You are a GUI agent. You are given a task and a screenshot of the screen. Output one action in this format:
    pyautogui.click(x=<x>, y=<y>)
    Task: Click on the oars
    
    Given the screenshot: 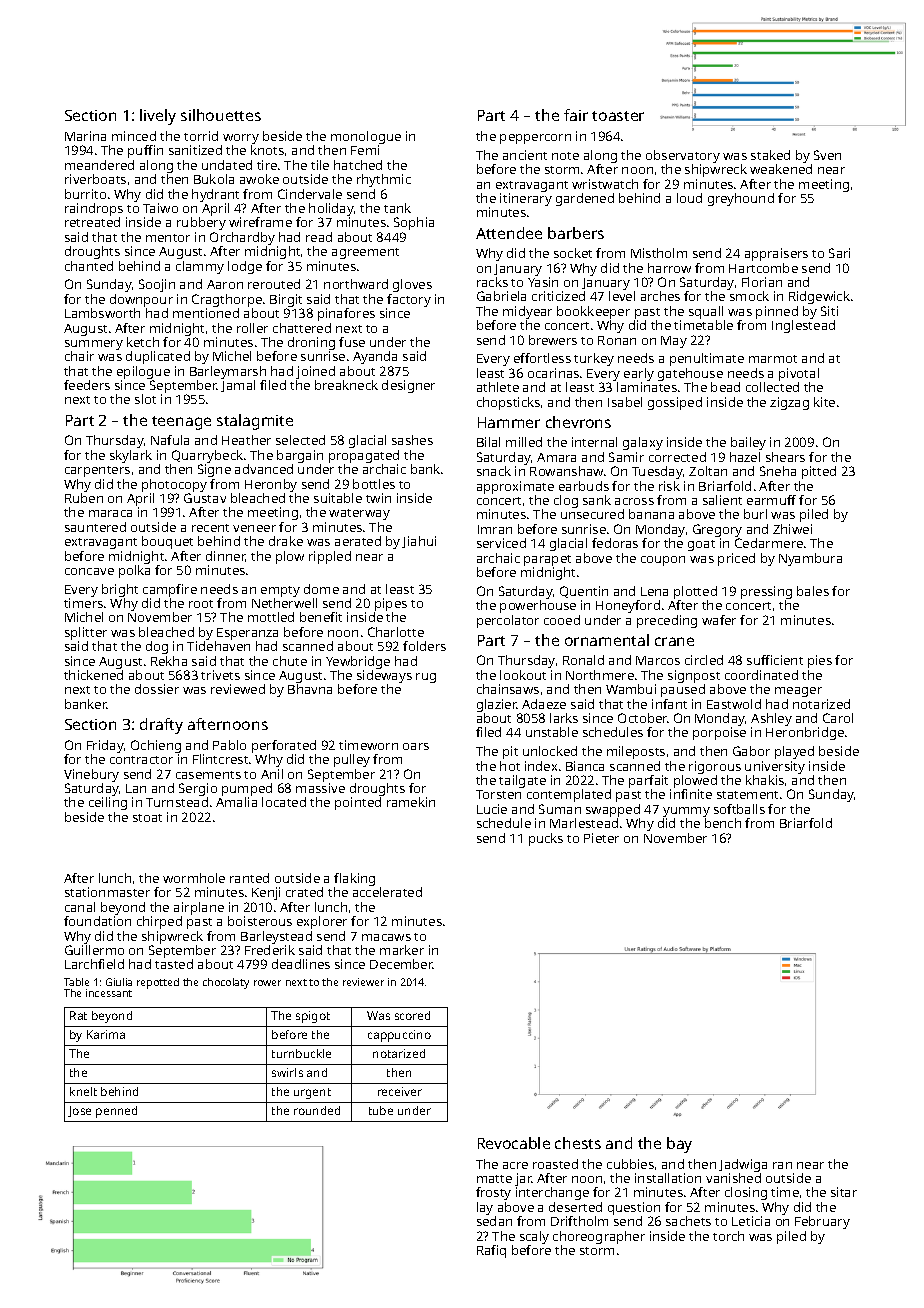 What is the action you would take?
    pyautogui.click(x=416, y=746)
